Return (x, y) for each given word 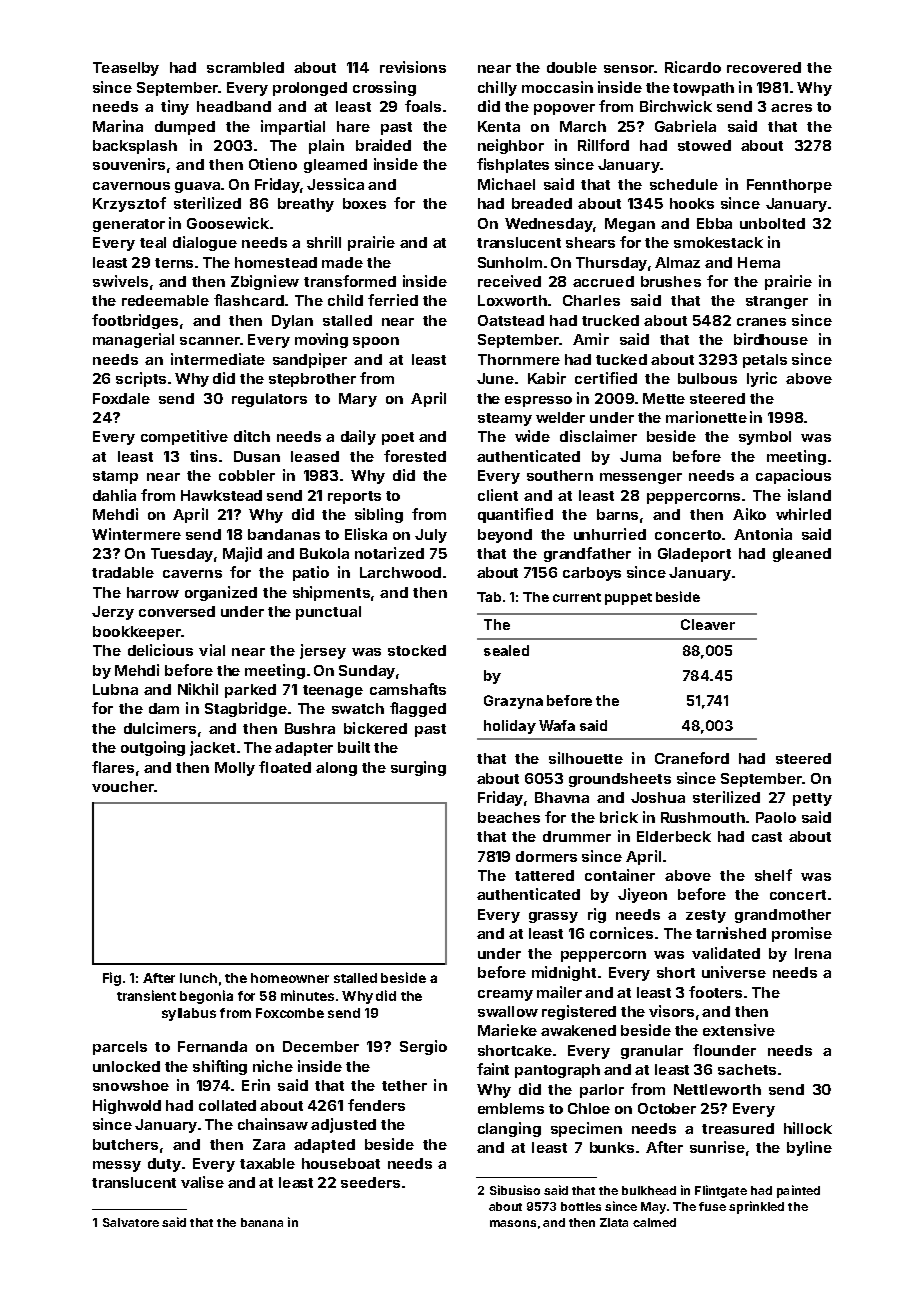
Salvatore (131, 1222)
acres (791, 108)
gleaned (802, 555)
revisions (413, 67)
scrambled (245, 67)
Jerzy (113, 613)
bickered (375, 728)
